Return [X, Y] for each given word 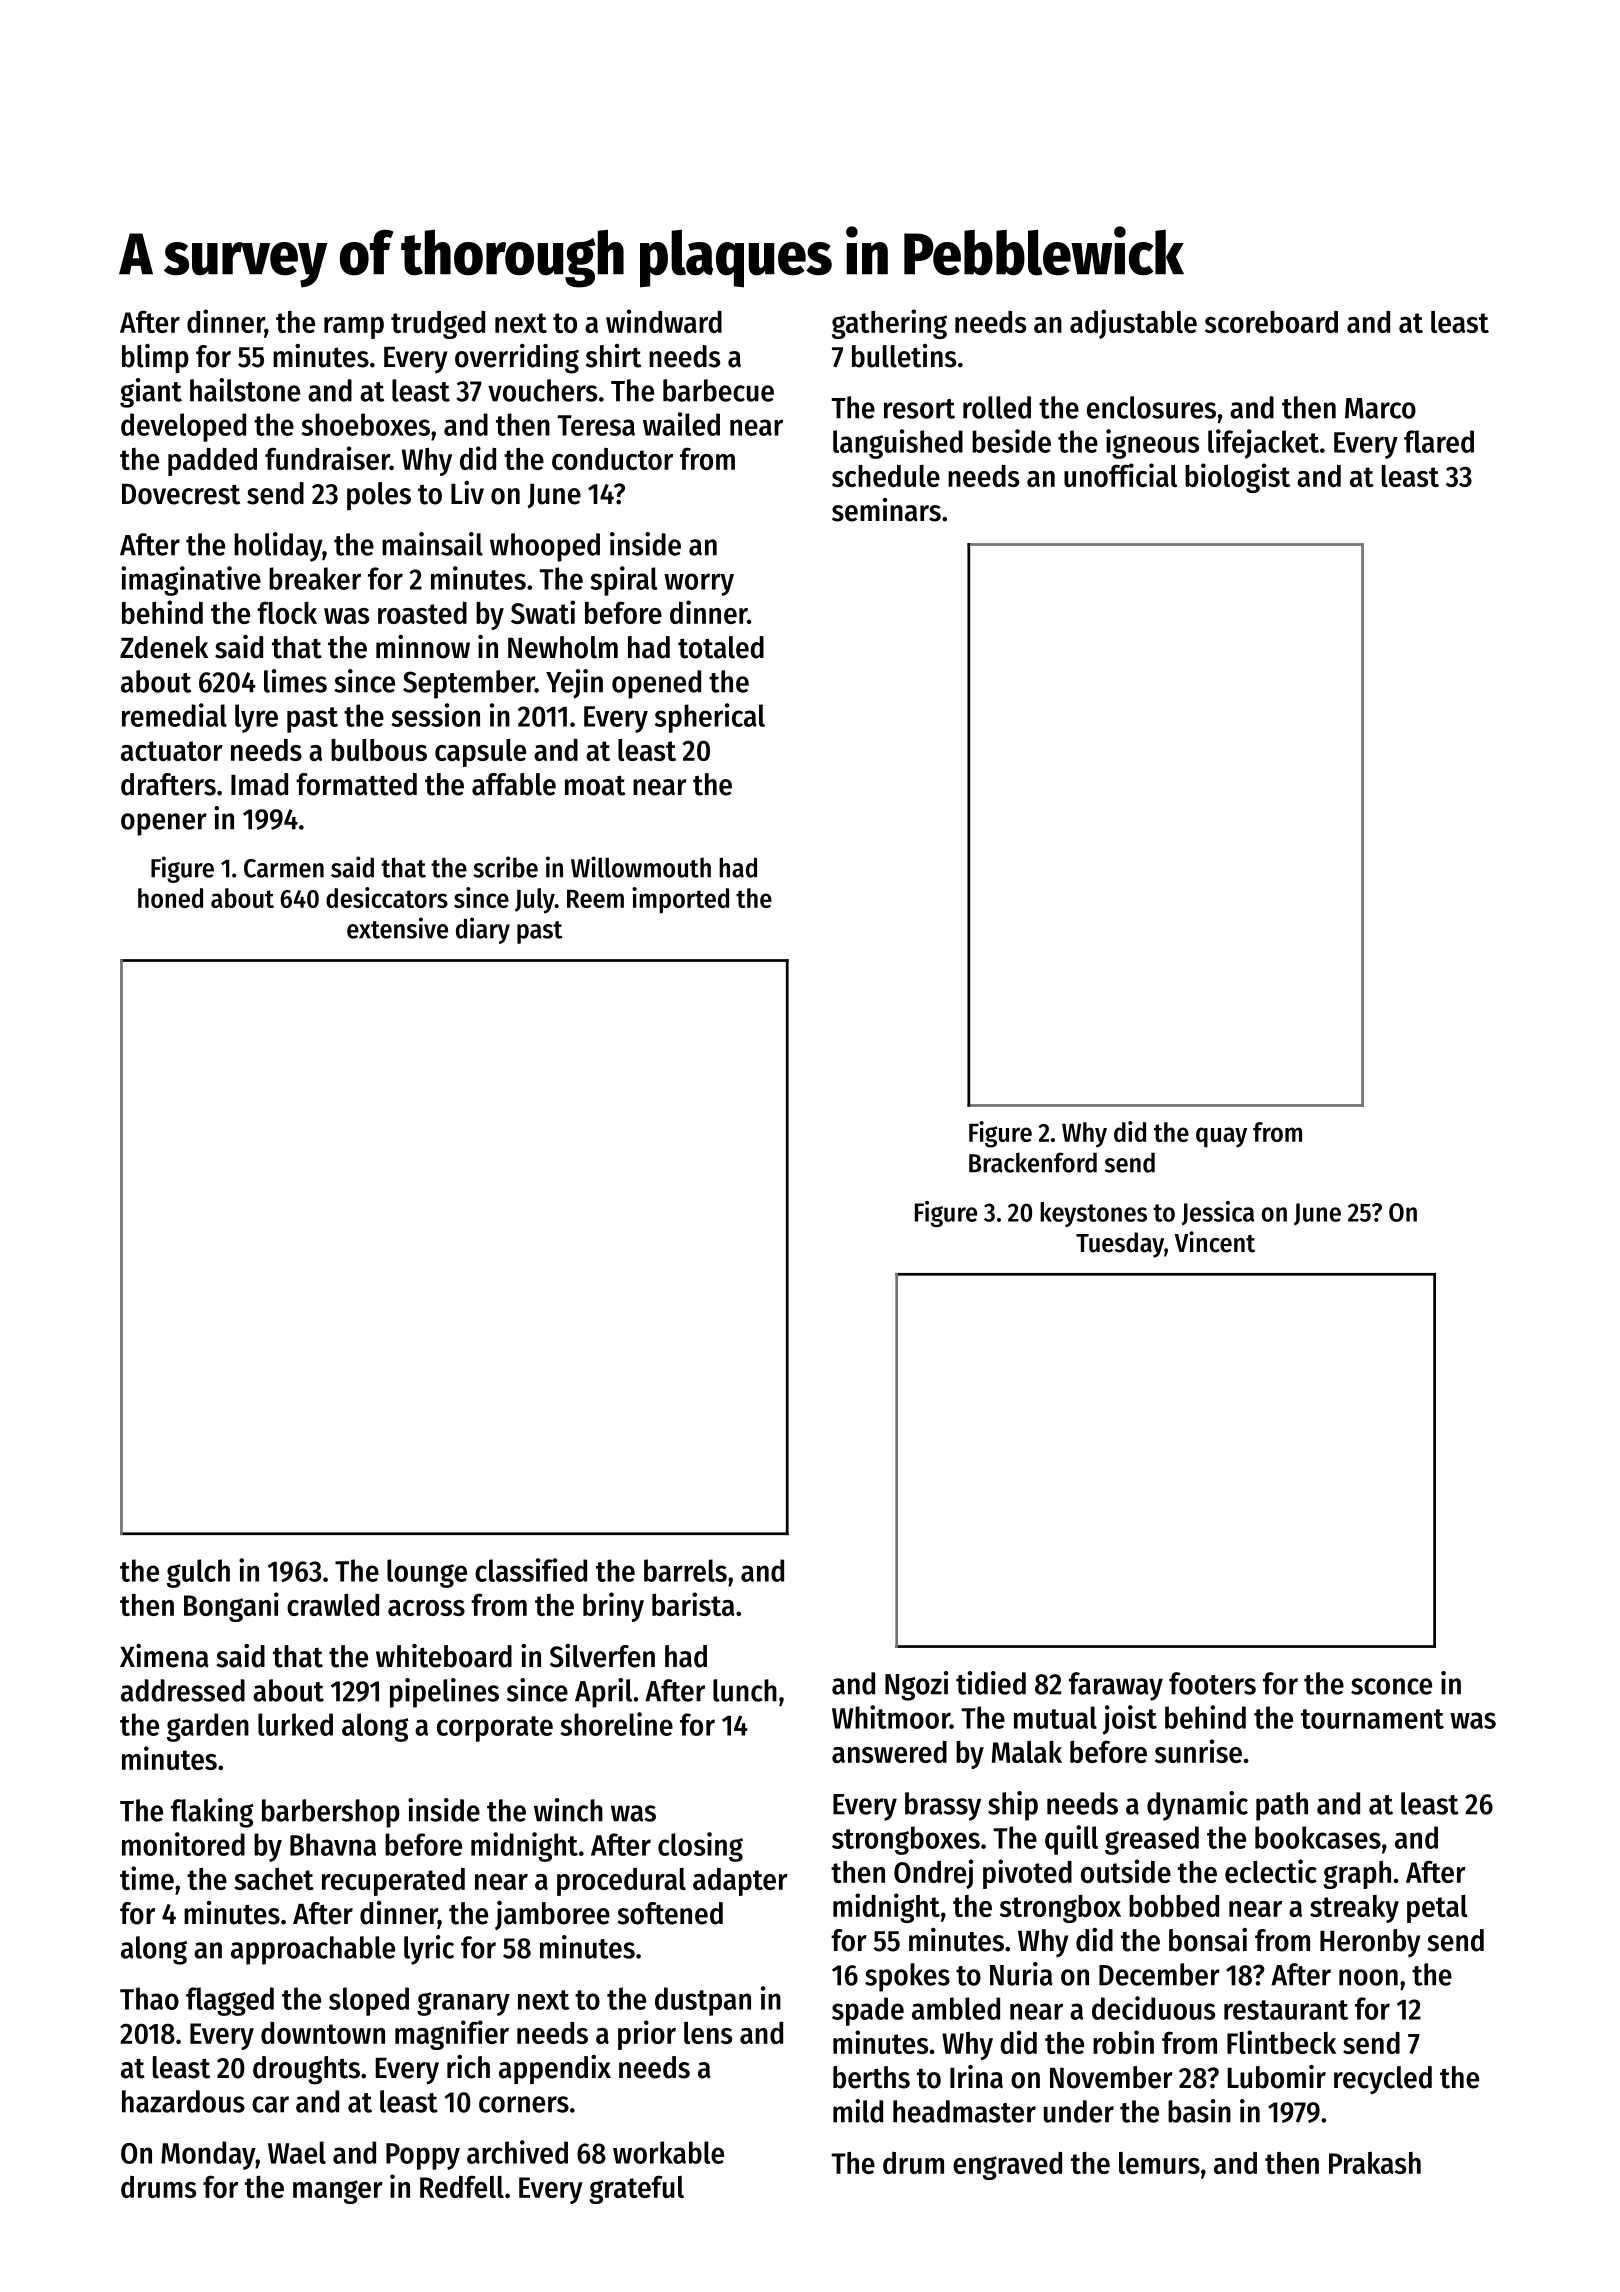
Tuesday [1120, 1245]
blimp [155, 359]
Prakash [1375, 2163]
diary [483, 930]
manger [338, 2192]
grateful [636, 2189]
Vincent [1215, 1242]
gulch [198, 1573]
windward [664, 321]
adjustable [1133, 324]
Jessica [1218, 1213]
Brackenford [1033, 1162]
